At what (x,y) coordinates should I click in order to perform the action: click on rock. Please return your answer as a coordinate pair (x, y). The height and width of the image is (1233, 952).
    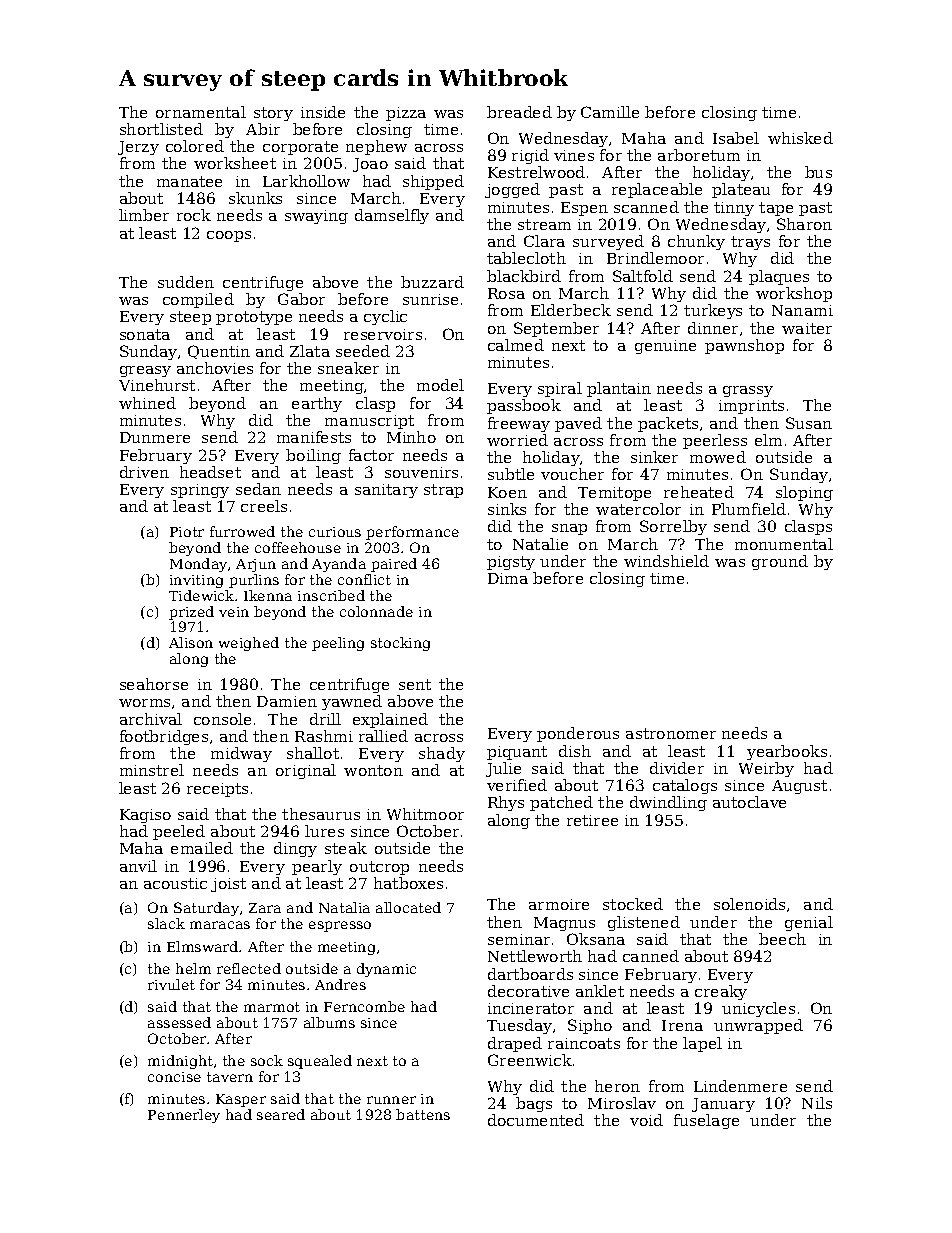
    Looking at the image, I should click on (194, 215).
